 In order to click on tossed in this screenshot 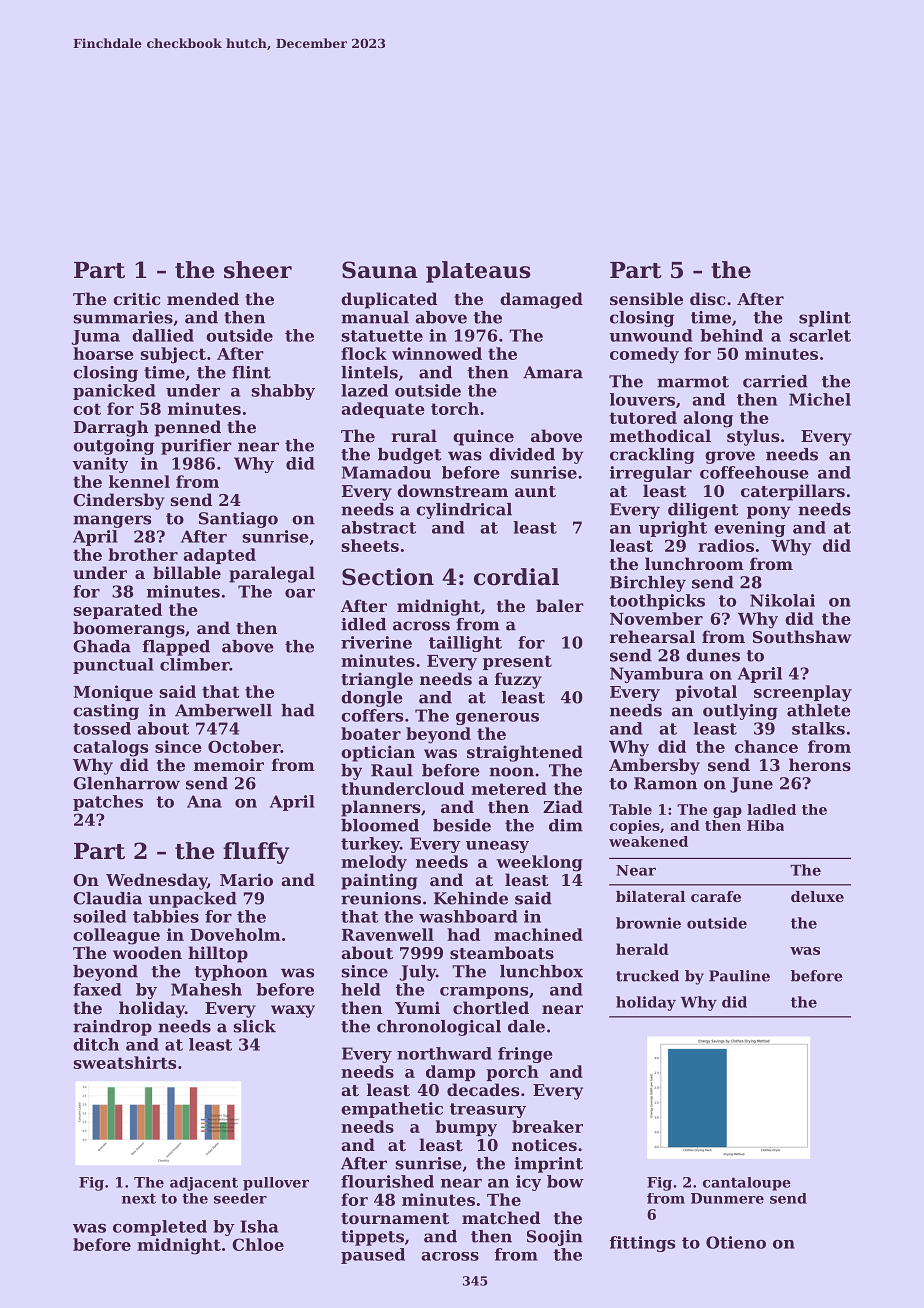, I will do `click(102, 728)`.
